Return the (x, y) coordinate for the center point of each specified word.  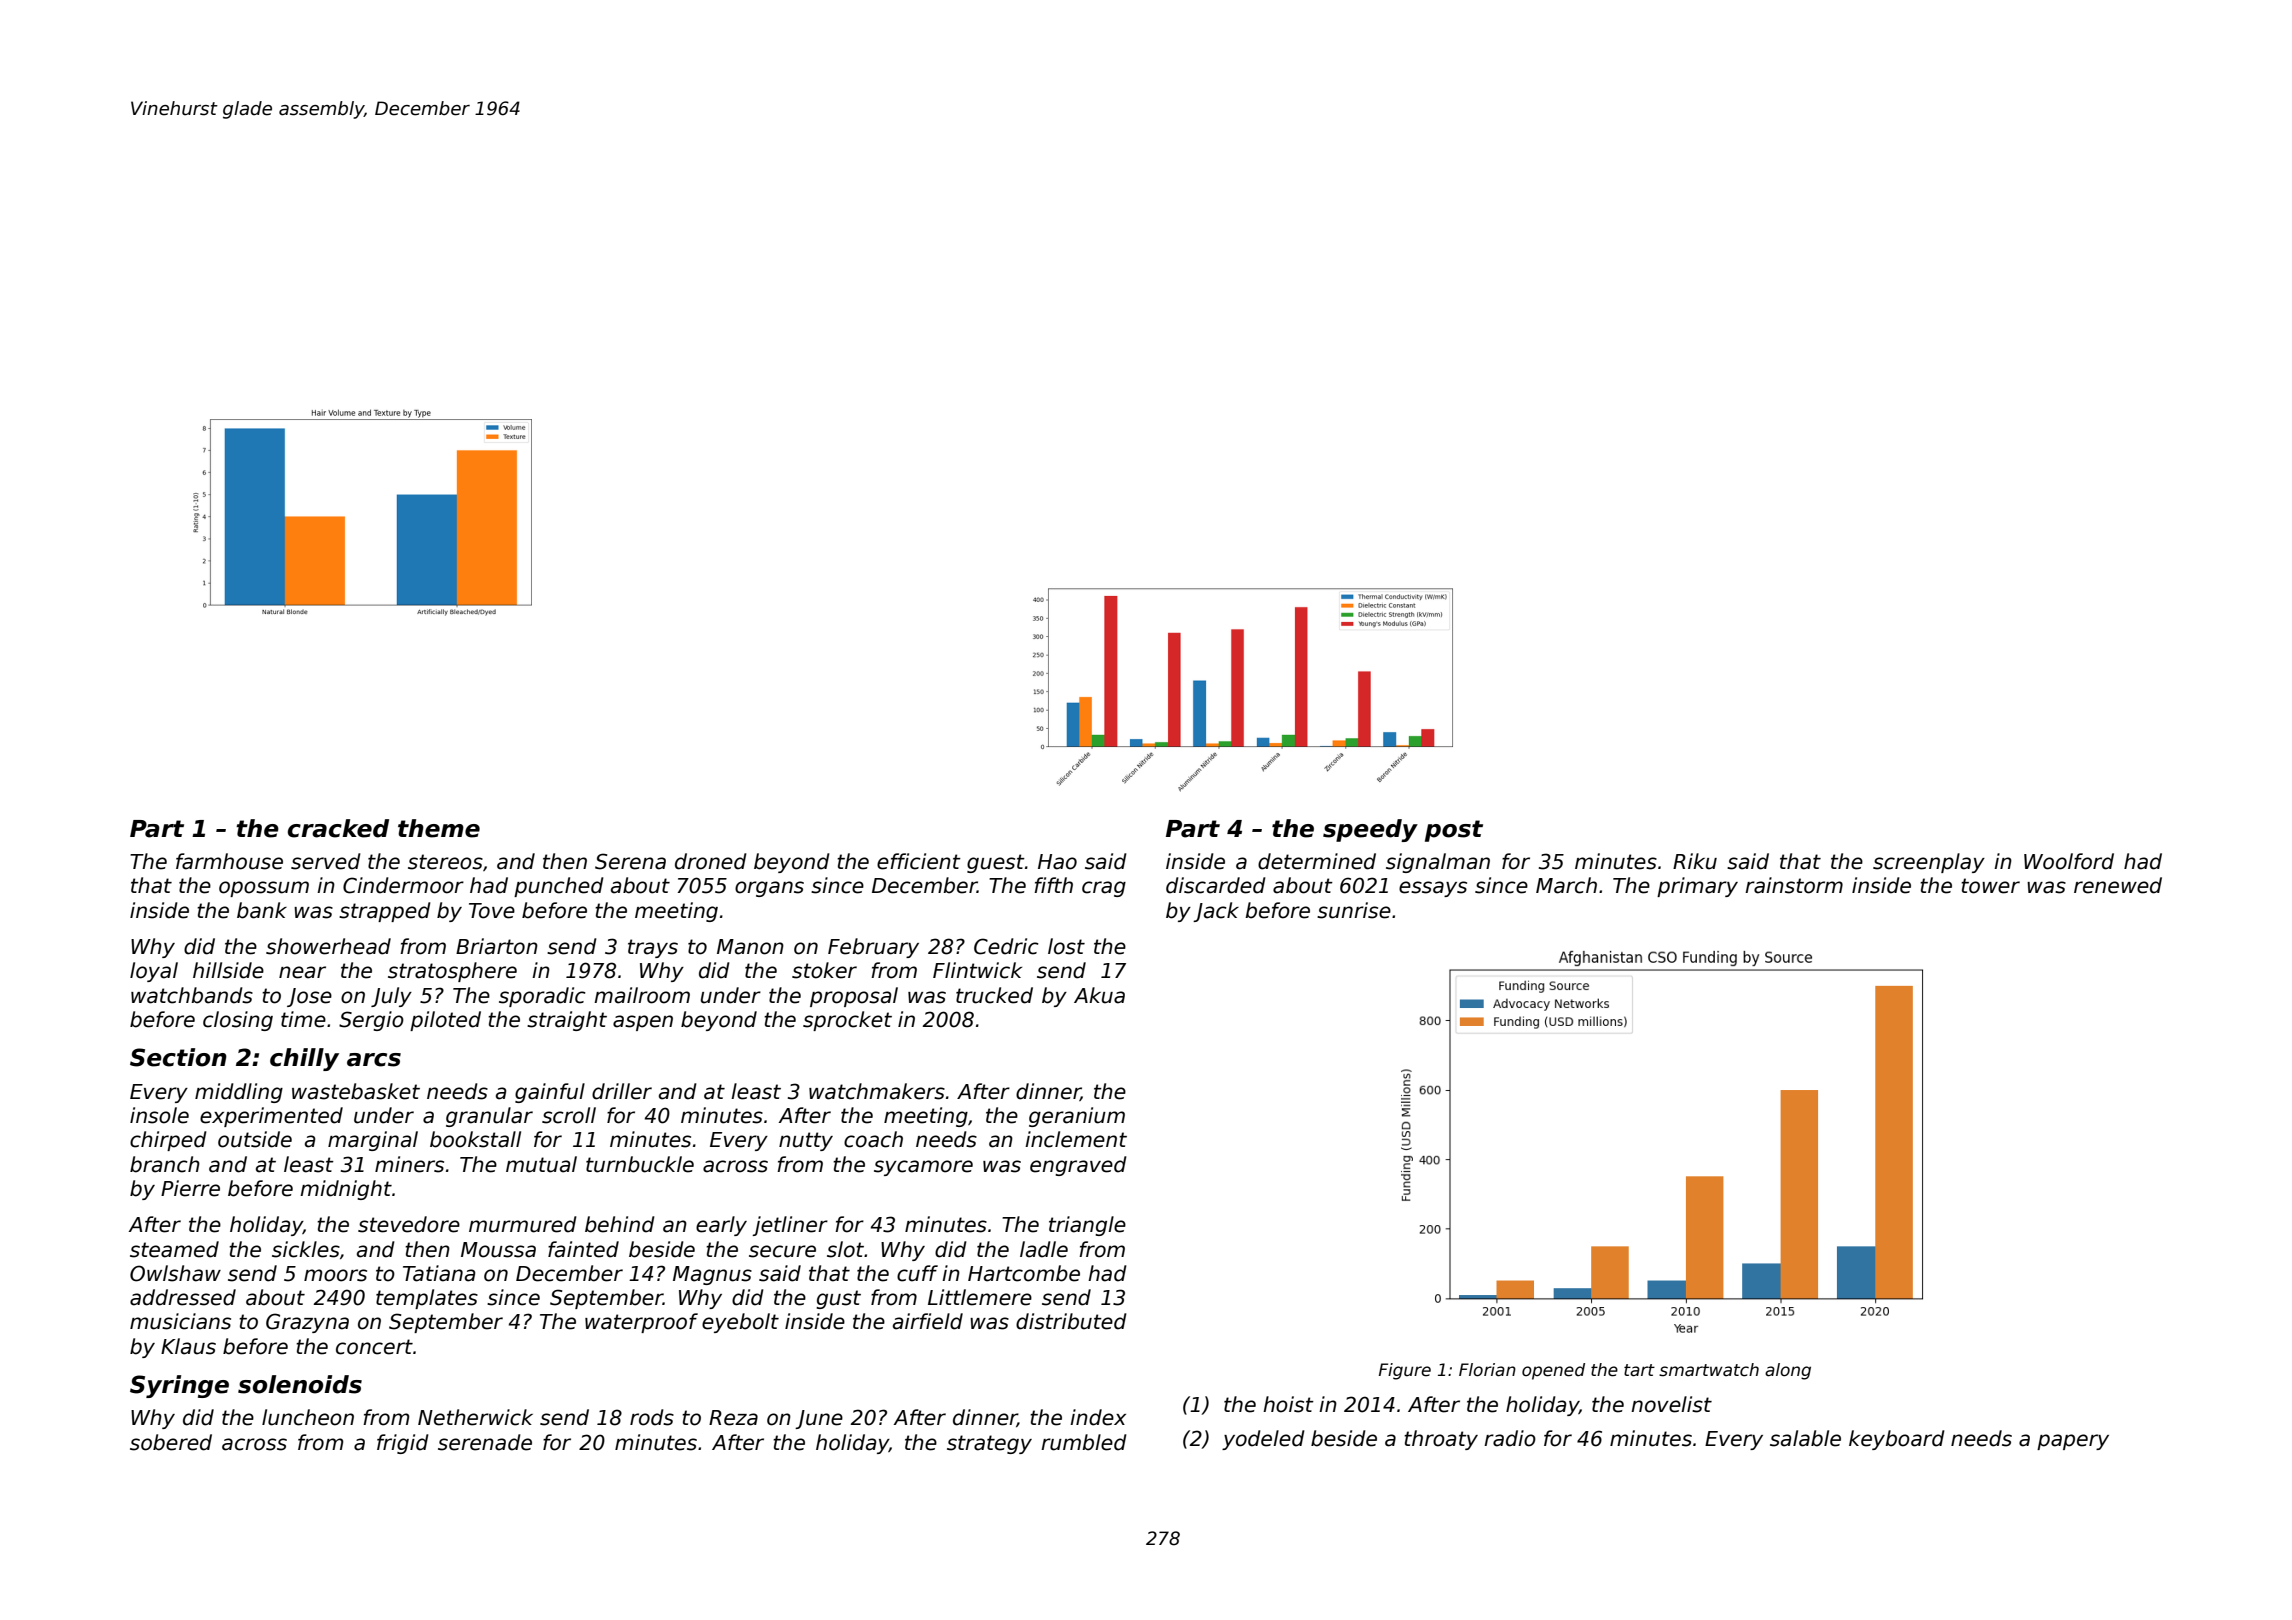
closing (238, 1021)
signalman (1438, 863)
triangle (1087, 1226)
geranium (1077, 1117)
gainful (550, 1093)
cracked (338, 828)
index (1098, 1417)
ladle (1044, 1249)
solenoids (300, 1384)
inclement (1076, 1139)
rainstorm (1794, 885)
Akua (1099, 995)
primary (1697, 887)
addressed (183, 1297)
